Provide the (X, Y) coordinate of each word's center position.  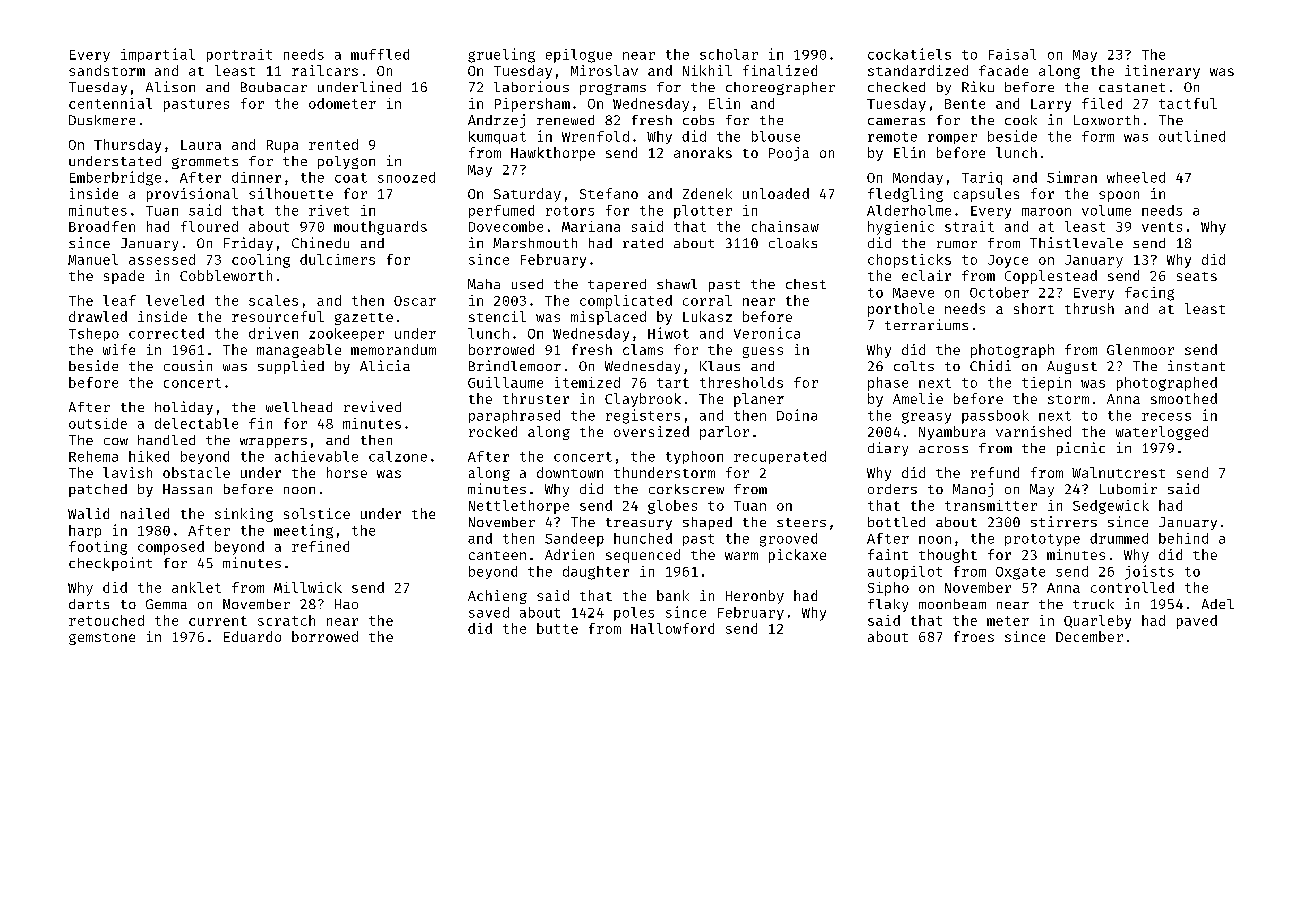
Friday (248, 244)
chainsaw (785, 226)
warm (741, 556)
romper (952, 139)
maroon (1046, 212)
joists (1149, 572)
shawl (677, 284)
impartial (158, 55)
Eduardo (252, 636)
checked (896, 87)
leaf (119, 300)
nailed (145, 513)
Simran (1072, 177)
